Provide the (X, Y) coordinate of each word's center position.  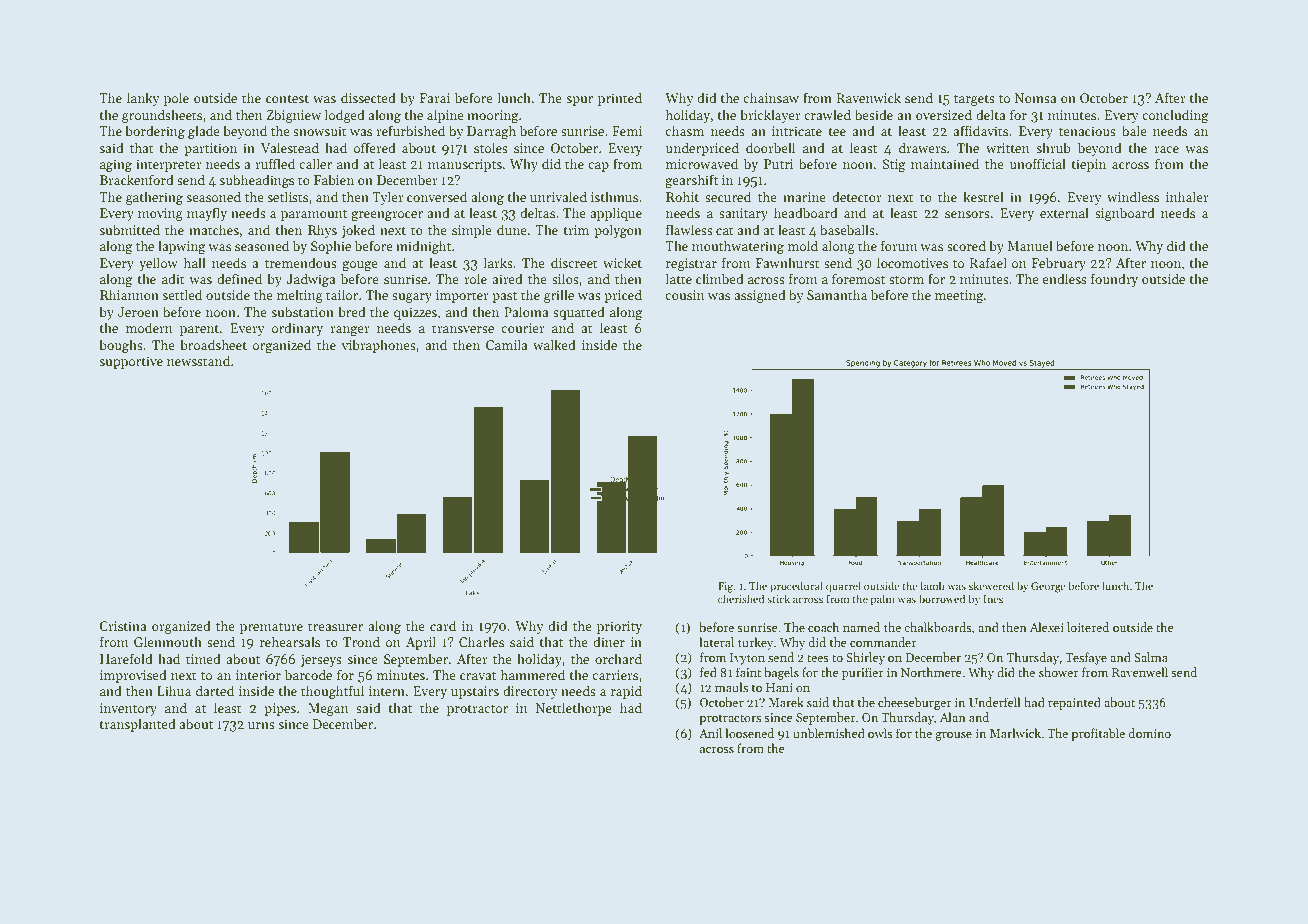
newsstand (198, 360)
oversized (944, 114)
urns (261, 725)
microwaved (702, 163)
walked (554, 344)
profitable (1098, 734)
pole (176, 99)
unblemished (829, 733)
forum (899, 245)
